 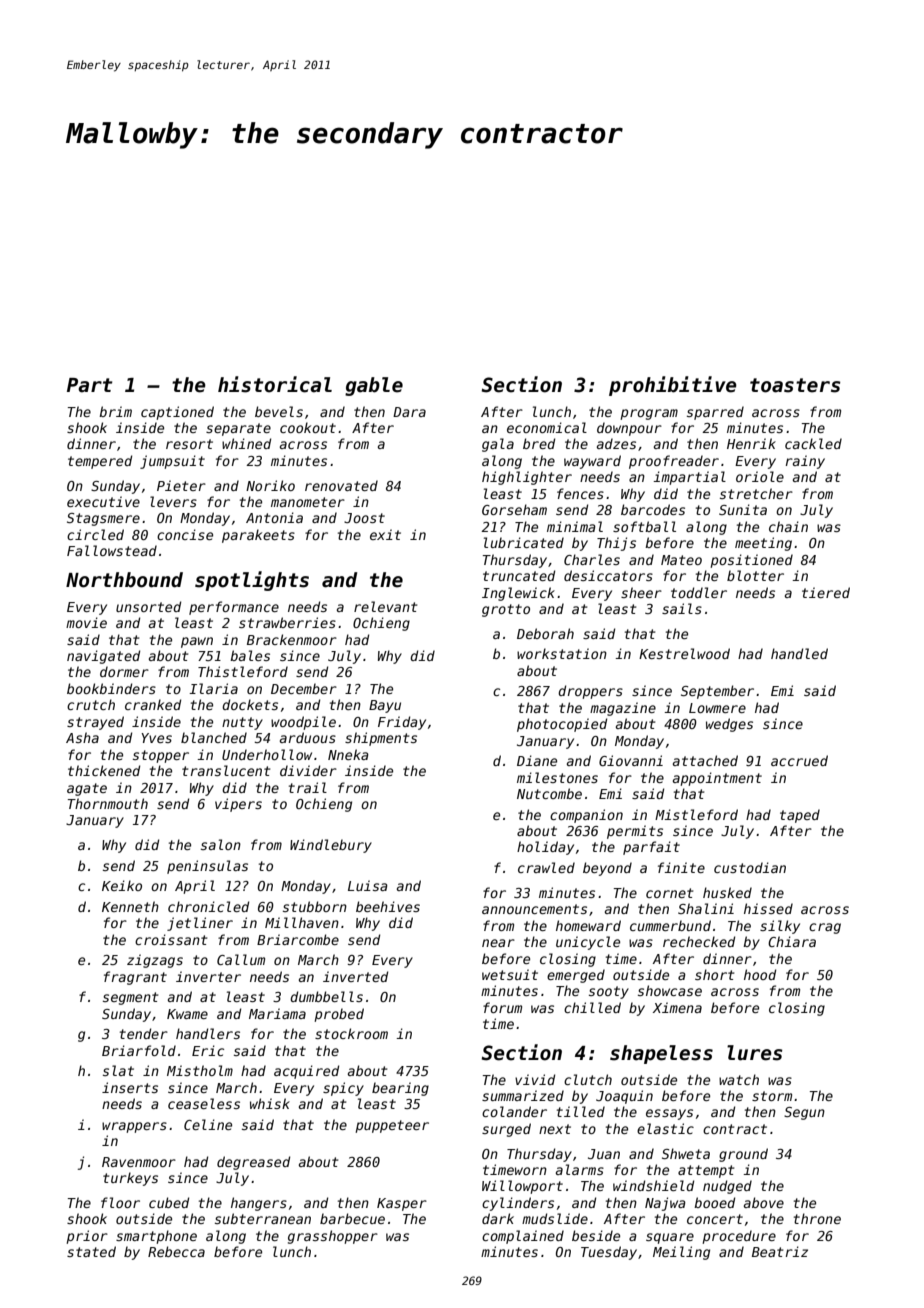 What do you see at coordinates (176, 1251) in the page?
I see `Rebecca` at bounding box center [176, 1251].
